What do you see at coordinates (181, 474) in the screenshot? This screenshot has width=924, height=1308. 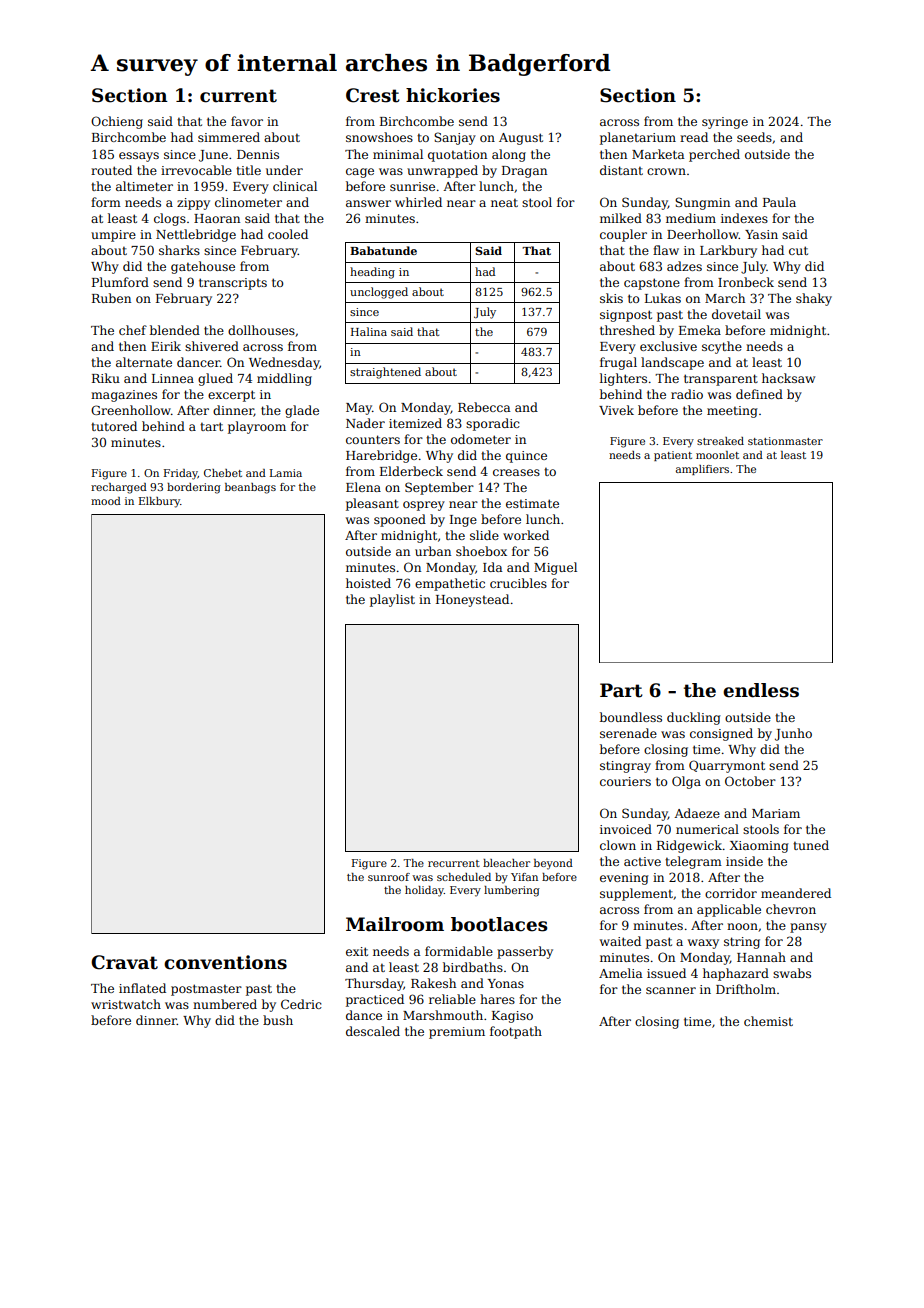 I see `Friday` at bounding box center [181, 474].
